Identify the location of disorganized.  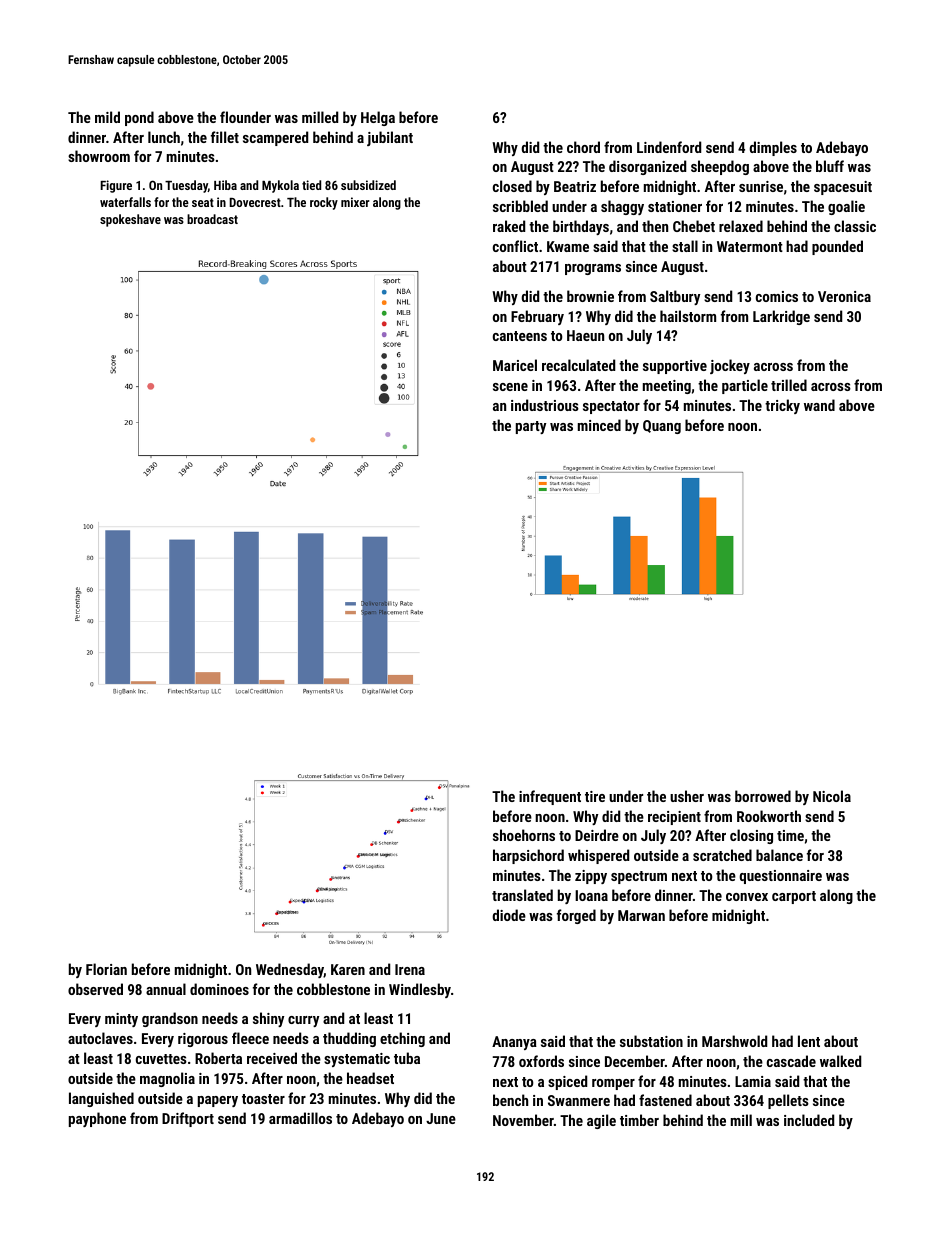
(647, 167).
